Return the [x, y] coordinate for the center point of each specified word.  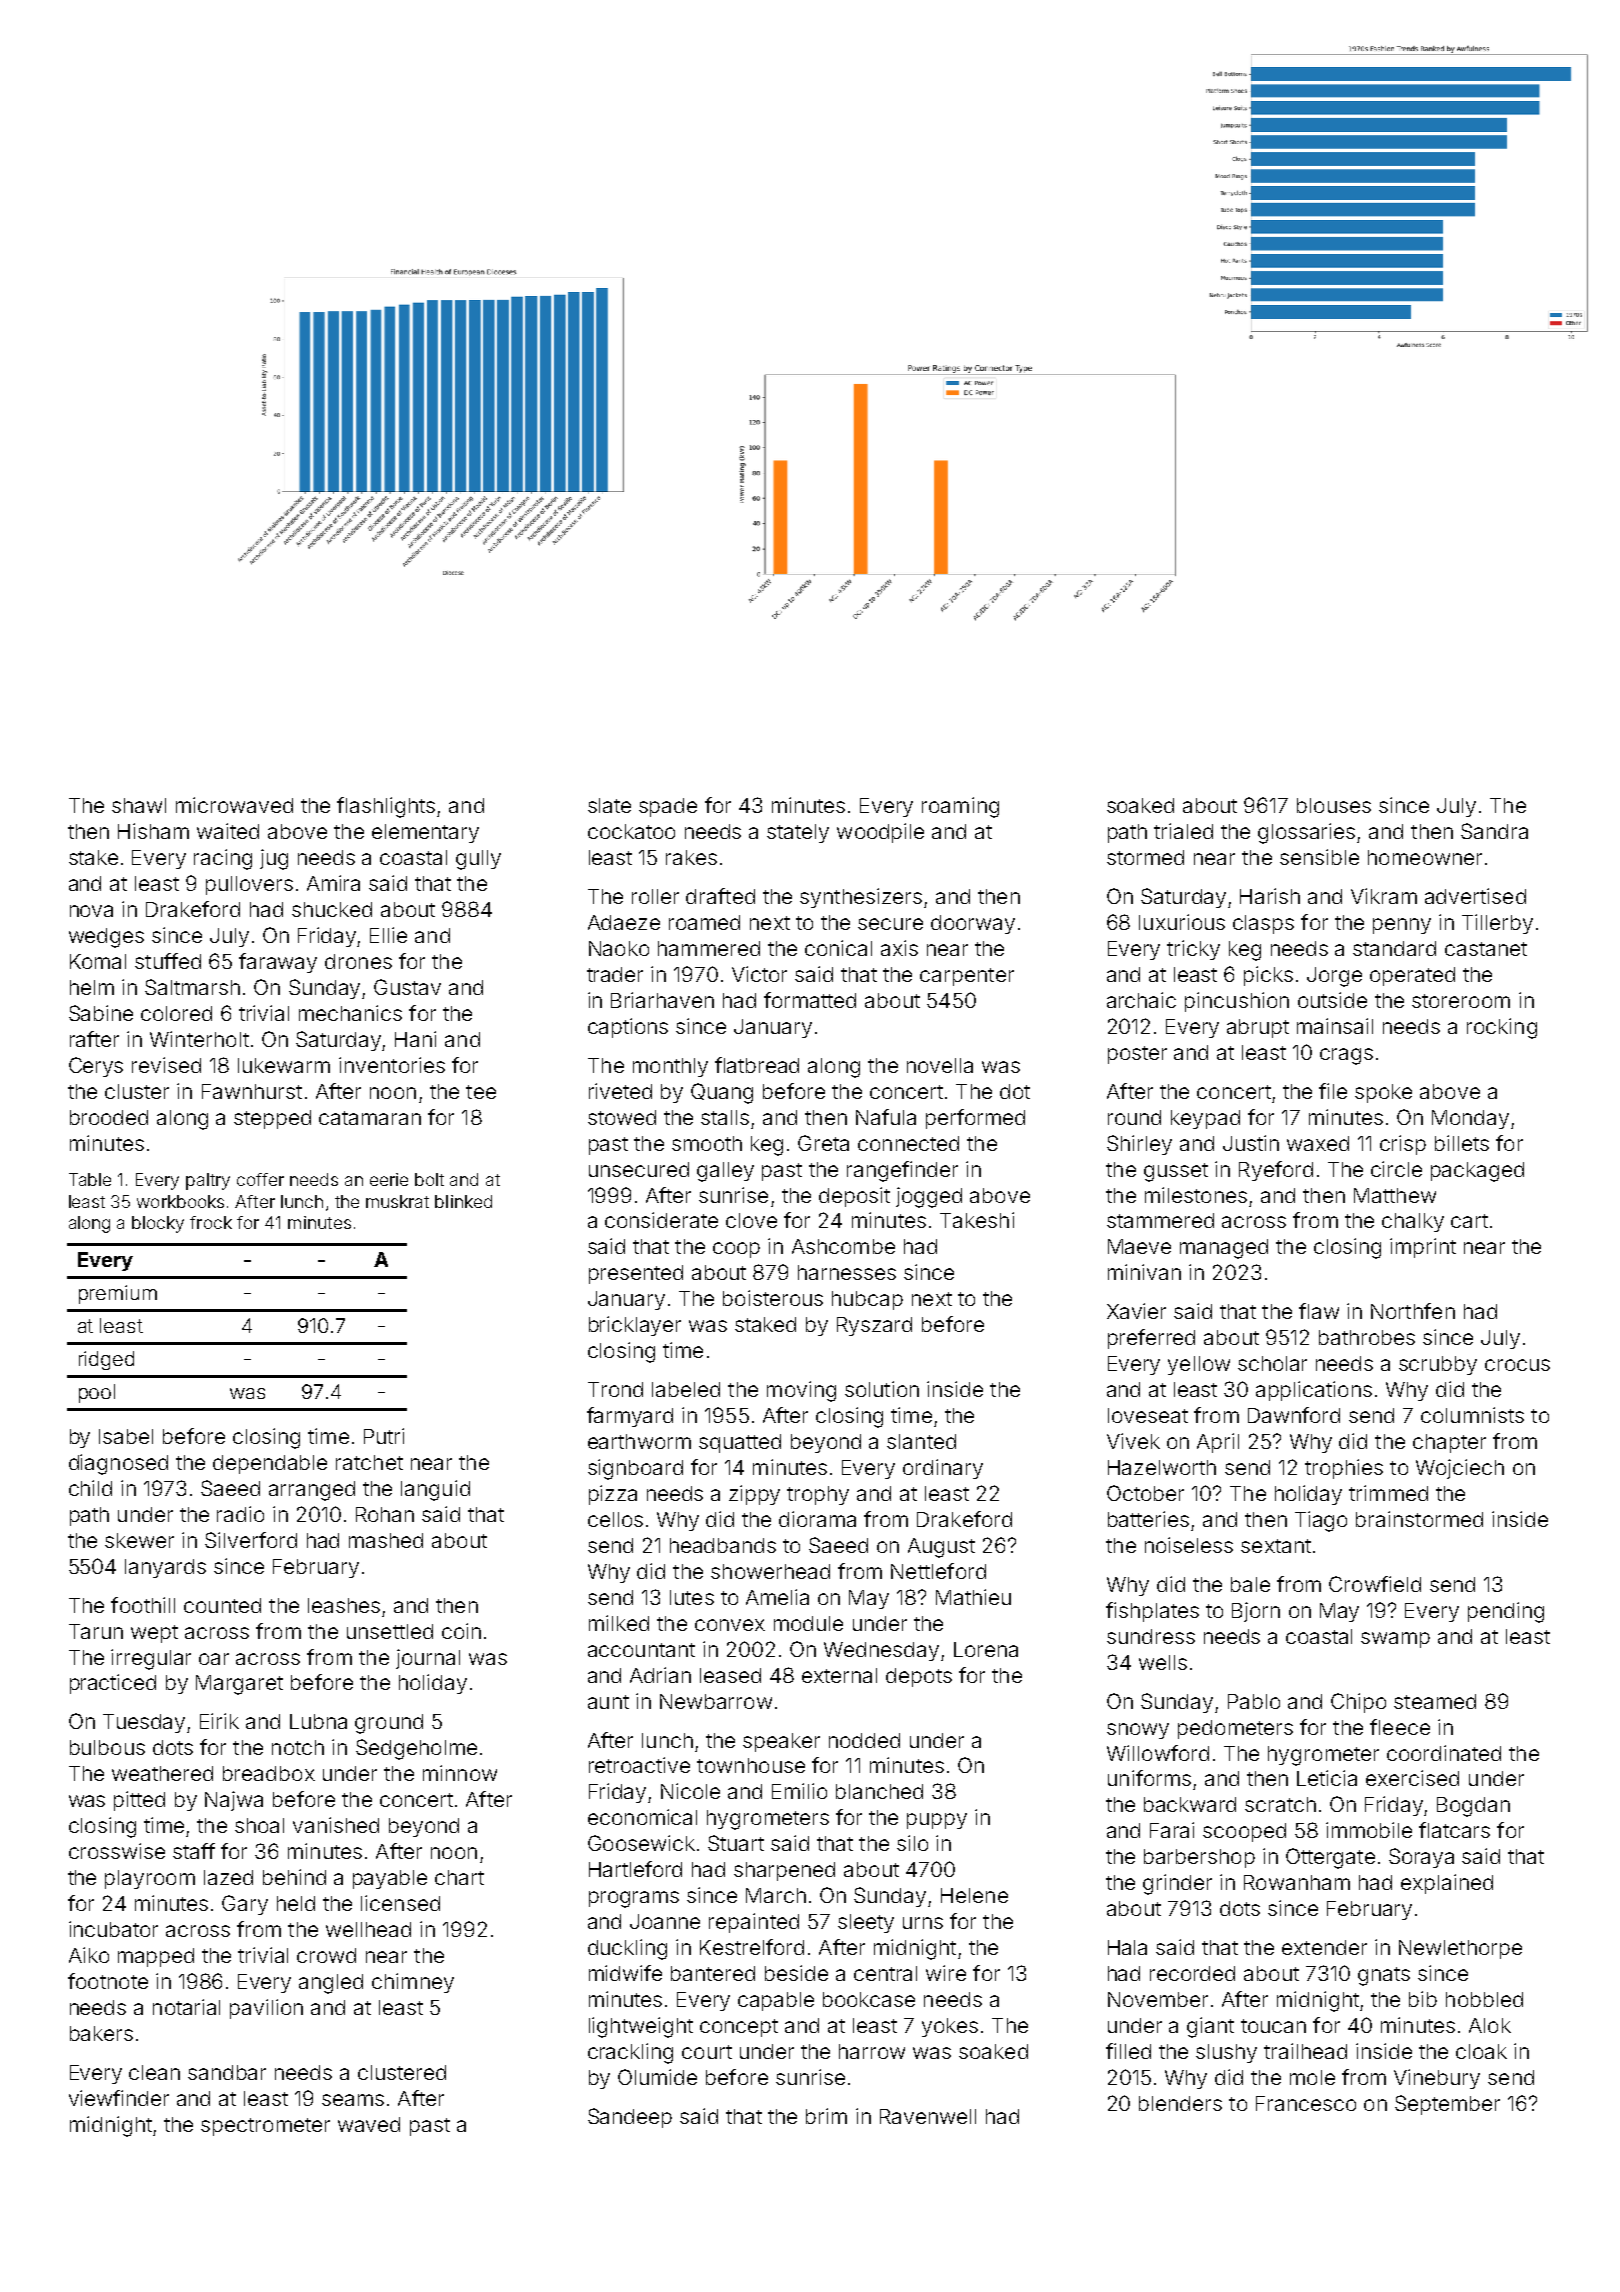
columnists [1472, 1415]
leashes [344, 1605]
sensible [1319, 857]
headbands [723, 1545]
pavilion [266, 2009]
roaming [960, 807]
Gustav [407, 987]
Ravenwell [928, 2116]
